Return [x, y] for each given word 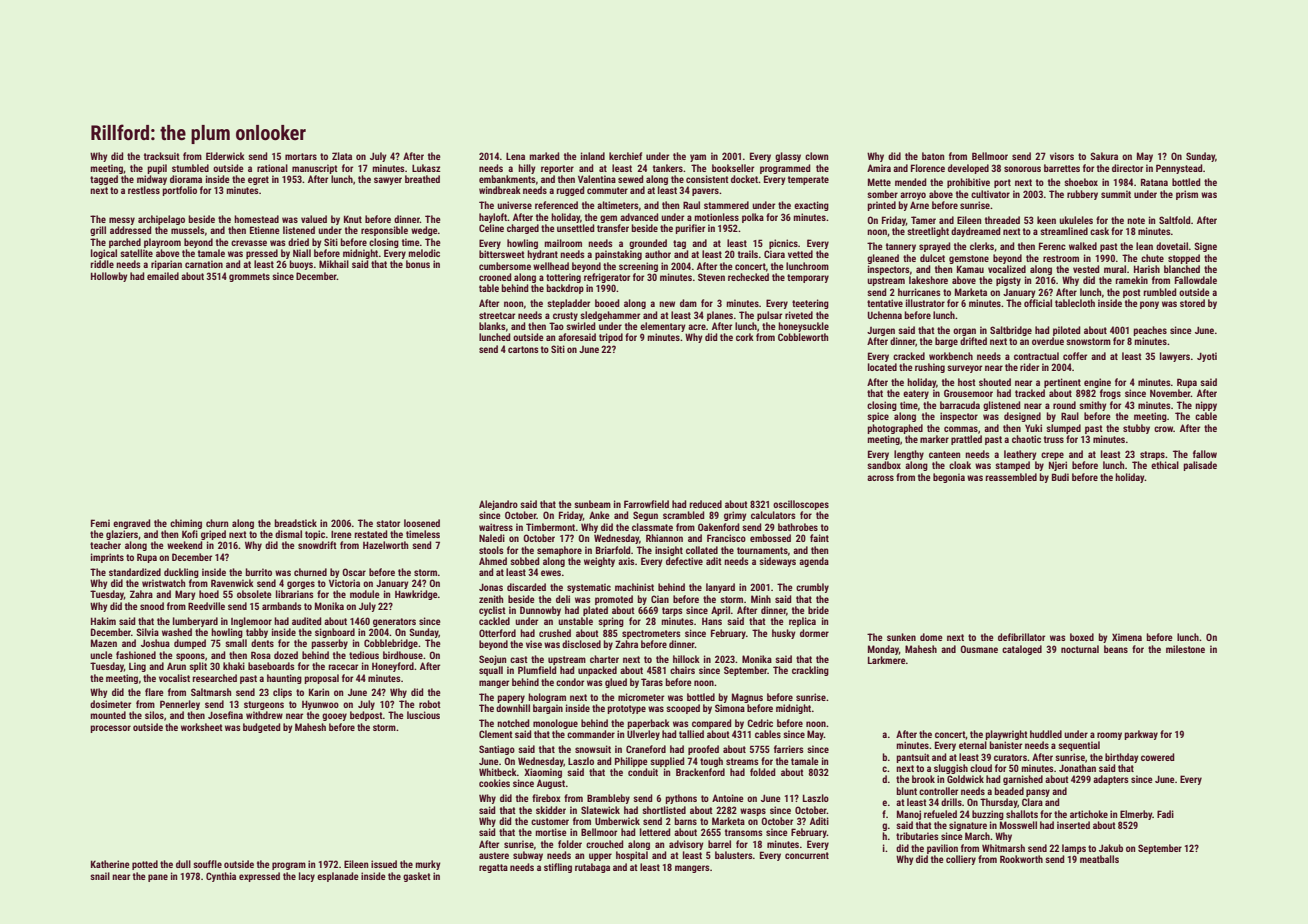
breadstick [295, 523]
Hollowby [109, 277]
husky [784, 634]
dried [298, 242]
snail [100, 876]
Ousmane [979, 649]
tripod [611, 338]
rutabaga [592, 868]
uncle [101, 655]
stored [1192, 303]
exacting [811, 206]
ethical [1165, 465]
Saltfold [1175, 220]
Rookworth [1021, 859]
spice [878, 417]
